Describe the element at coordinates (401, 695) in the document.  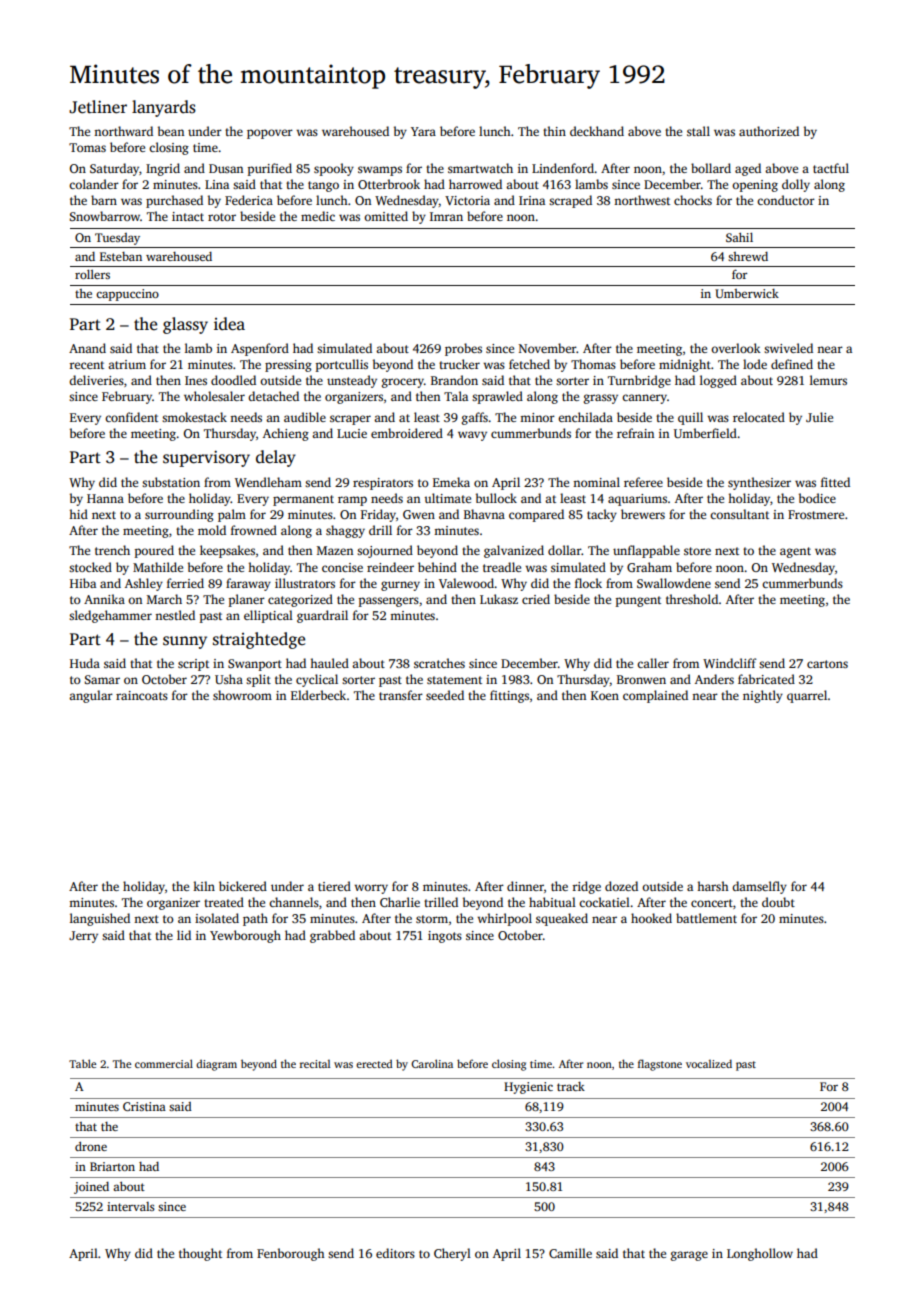
I see `transfer` at that location.
